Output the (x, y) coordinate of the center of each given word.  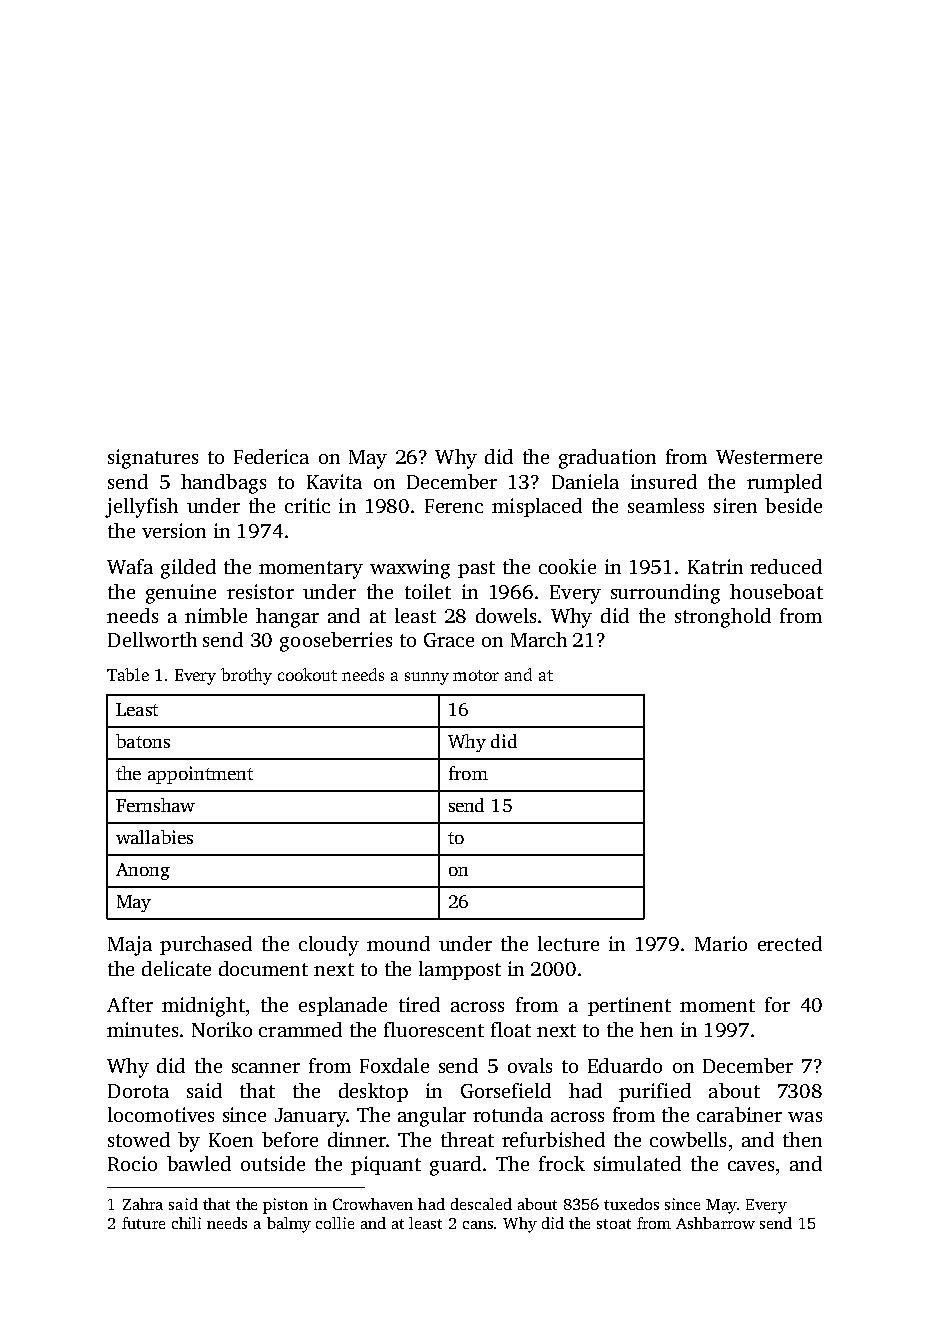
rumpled (784, 483)
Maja (130, 946)
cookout (307, 674)
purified (655, 1092)
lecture (568, 943)
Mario (721, 943)
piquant (386, 1165)
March (539, 639)
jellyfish (141, 508)
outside (273, 1163)
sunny (427, 678)
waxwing (410, 569)
